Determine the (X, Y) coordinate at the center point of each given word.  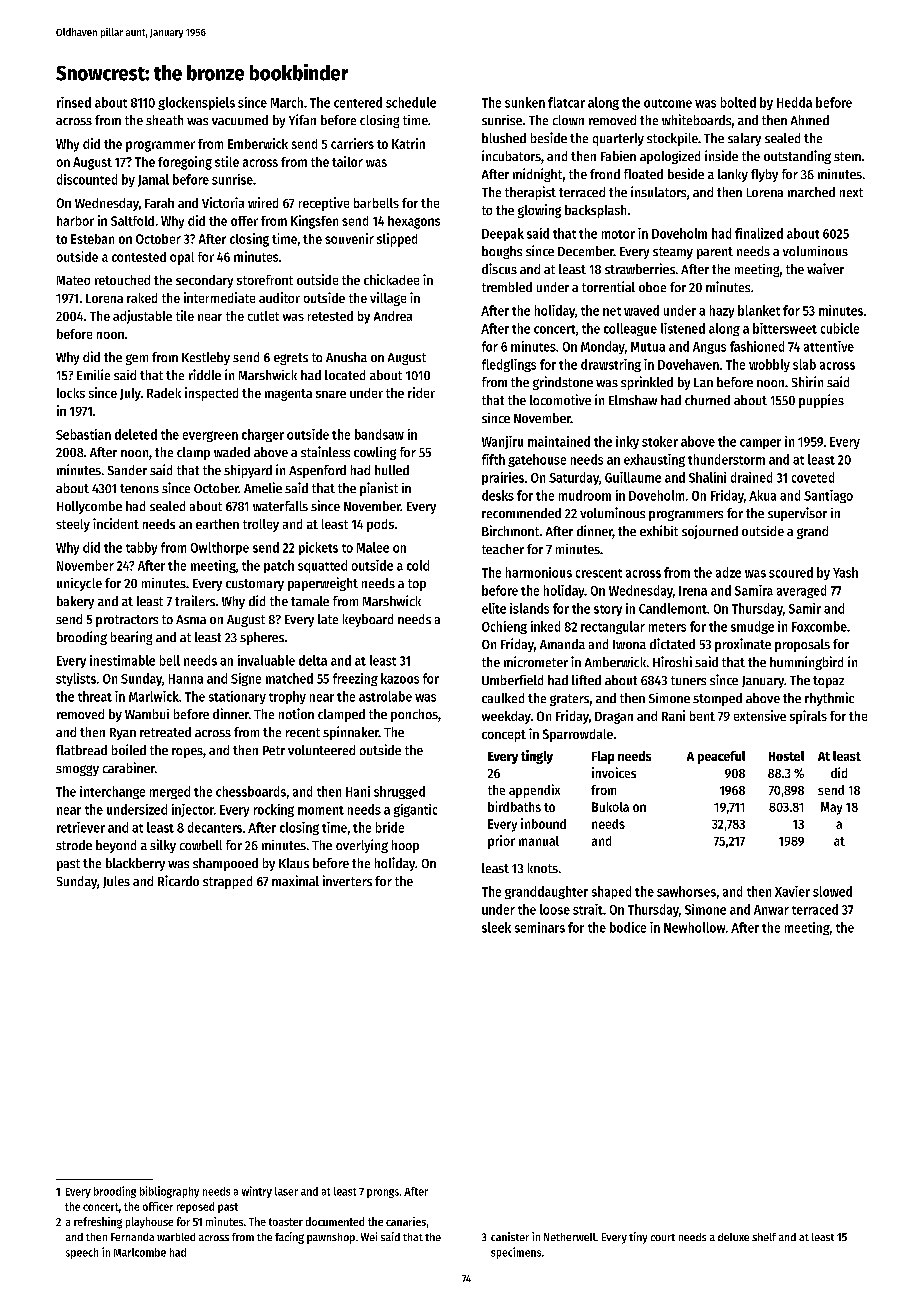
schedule (411, 102)
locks (71, 393)
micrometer (536, 661)
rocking (274, 810)
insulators (658, 191)
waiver (825, 268)
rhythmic (829, 699)
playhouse (149, 1222)
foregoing (185, 163)
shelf (764, 1237)
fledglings (509, 365)
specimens (516, 1253)
